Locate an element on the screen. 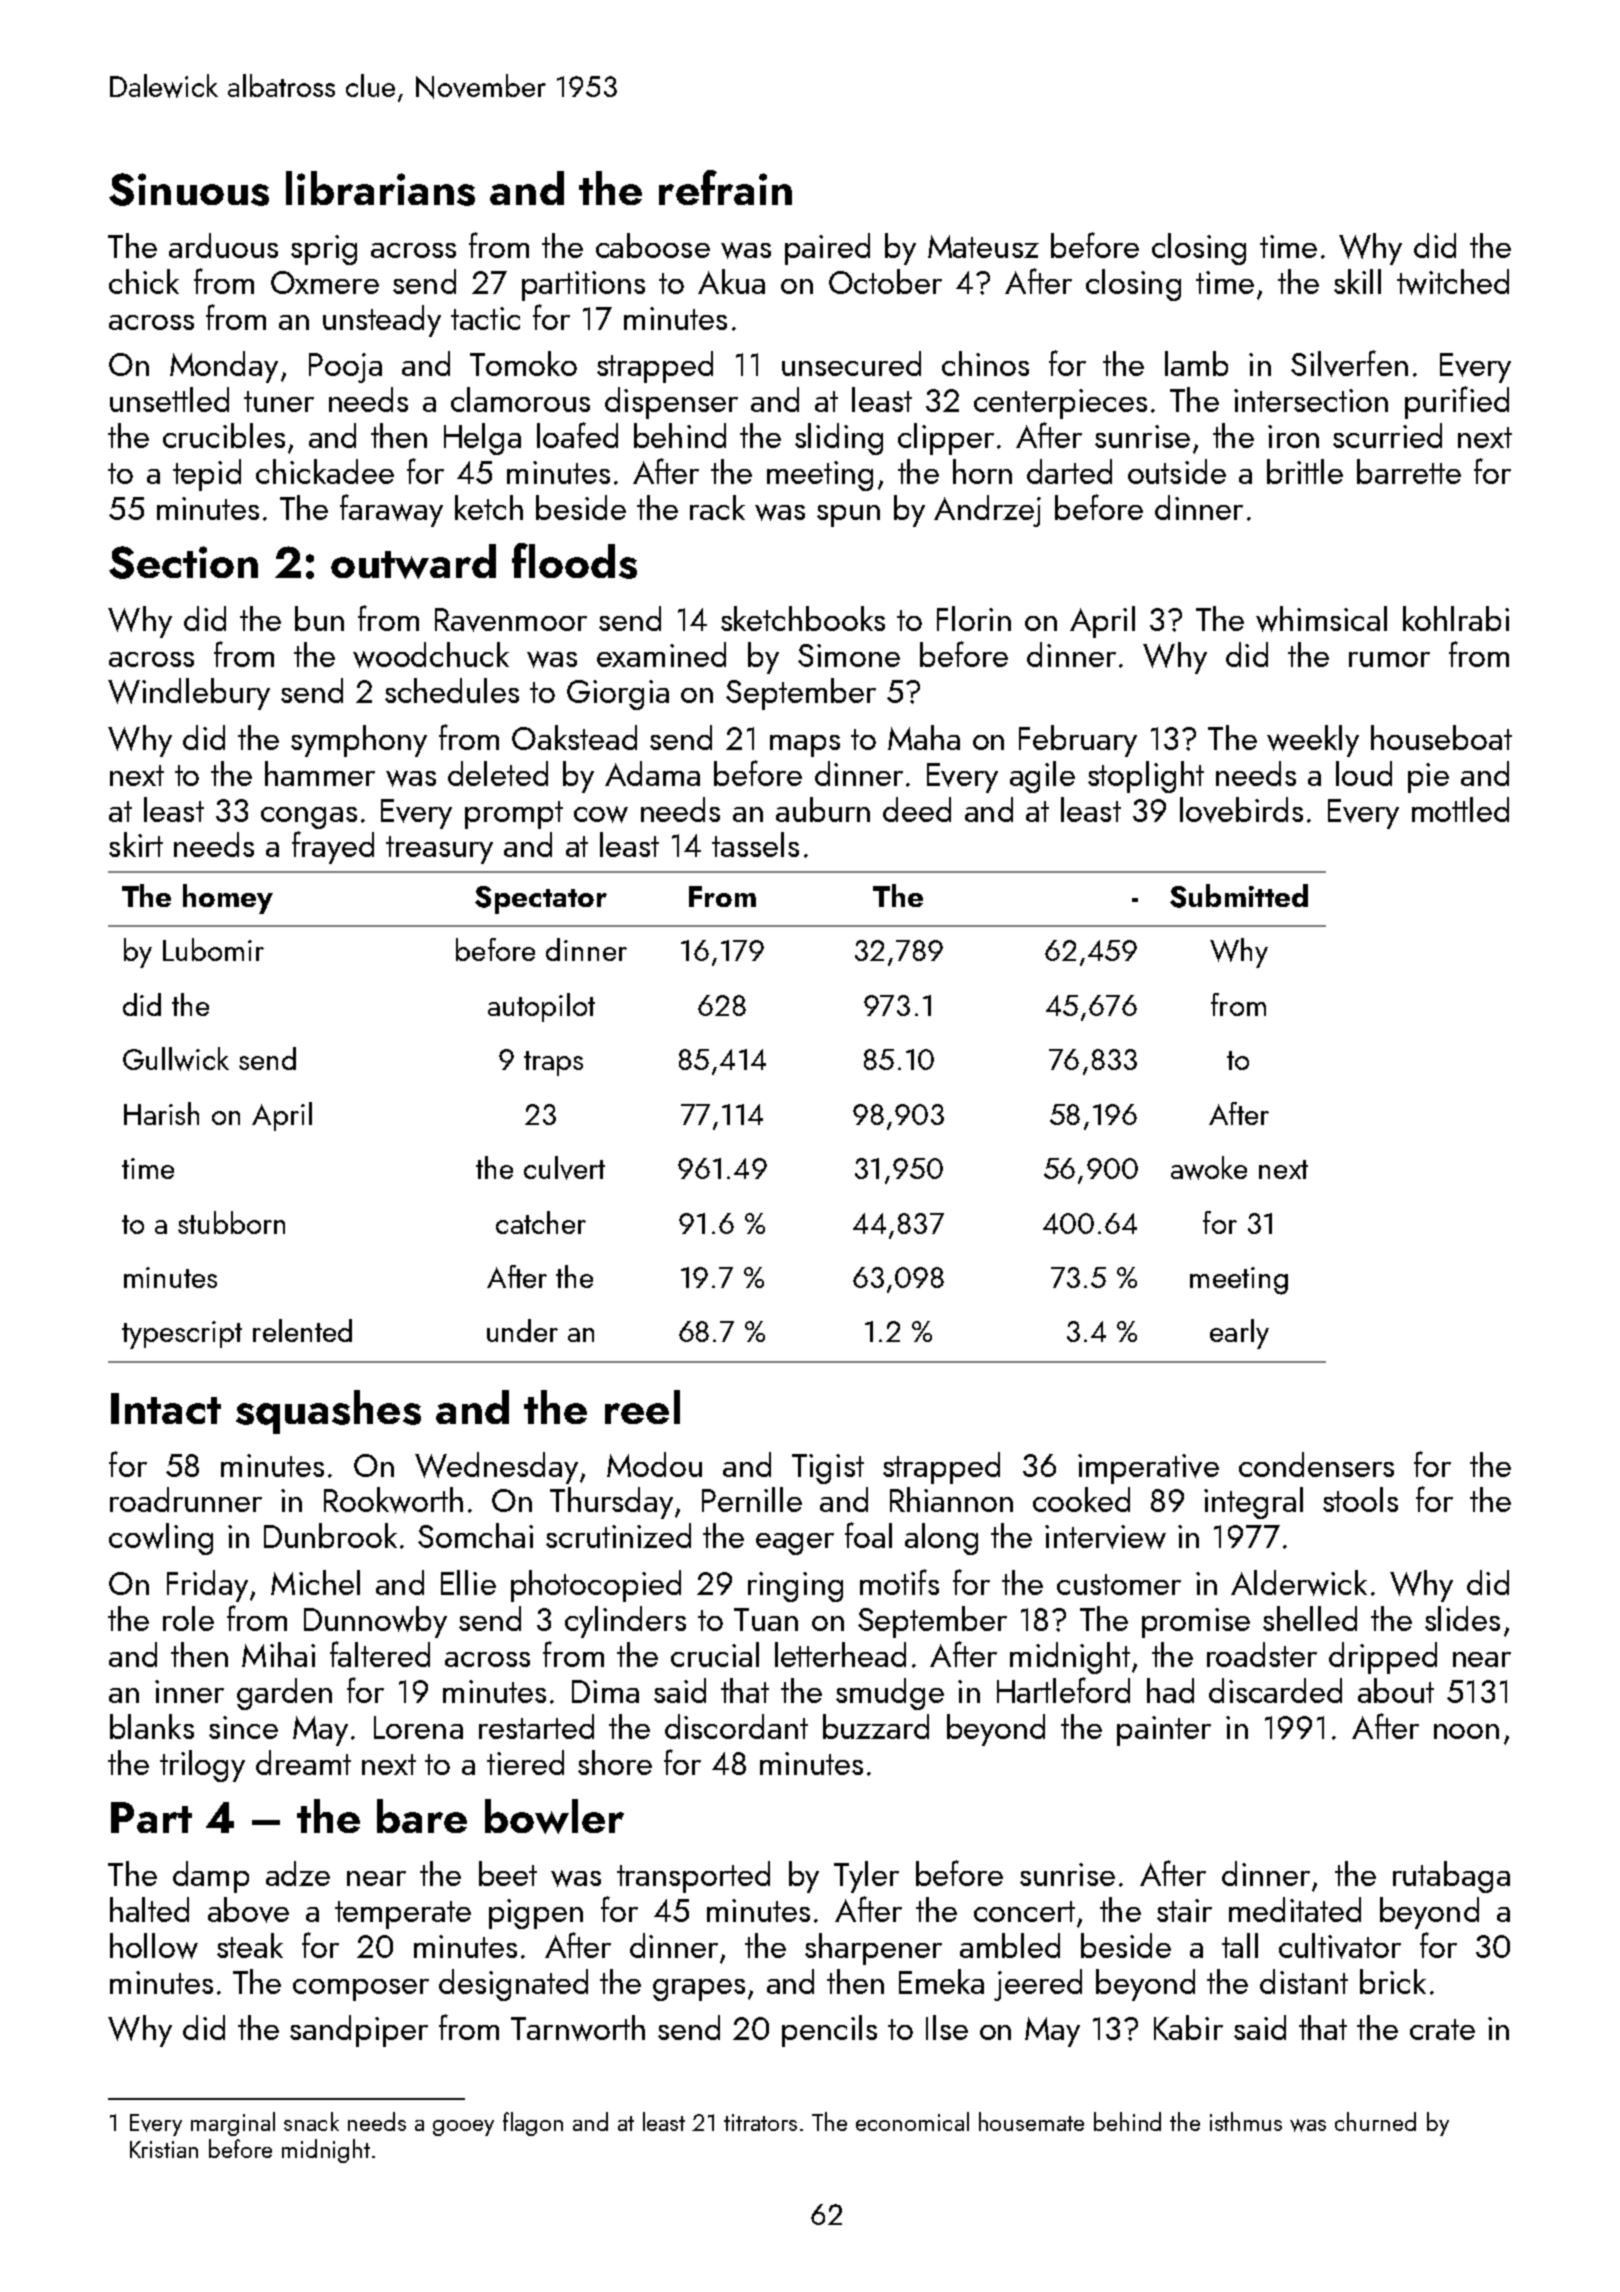  housemate is located at coordinates (1031, 2121).
